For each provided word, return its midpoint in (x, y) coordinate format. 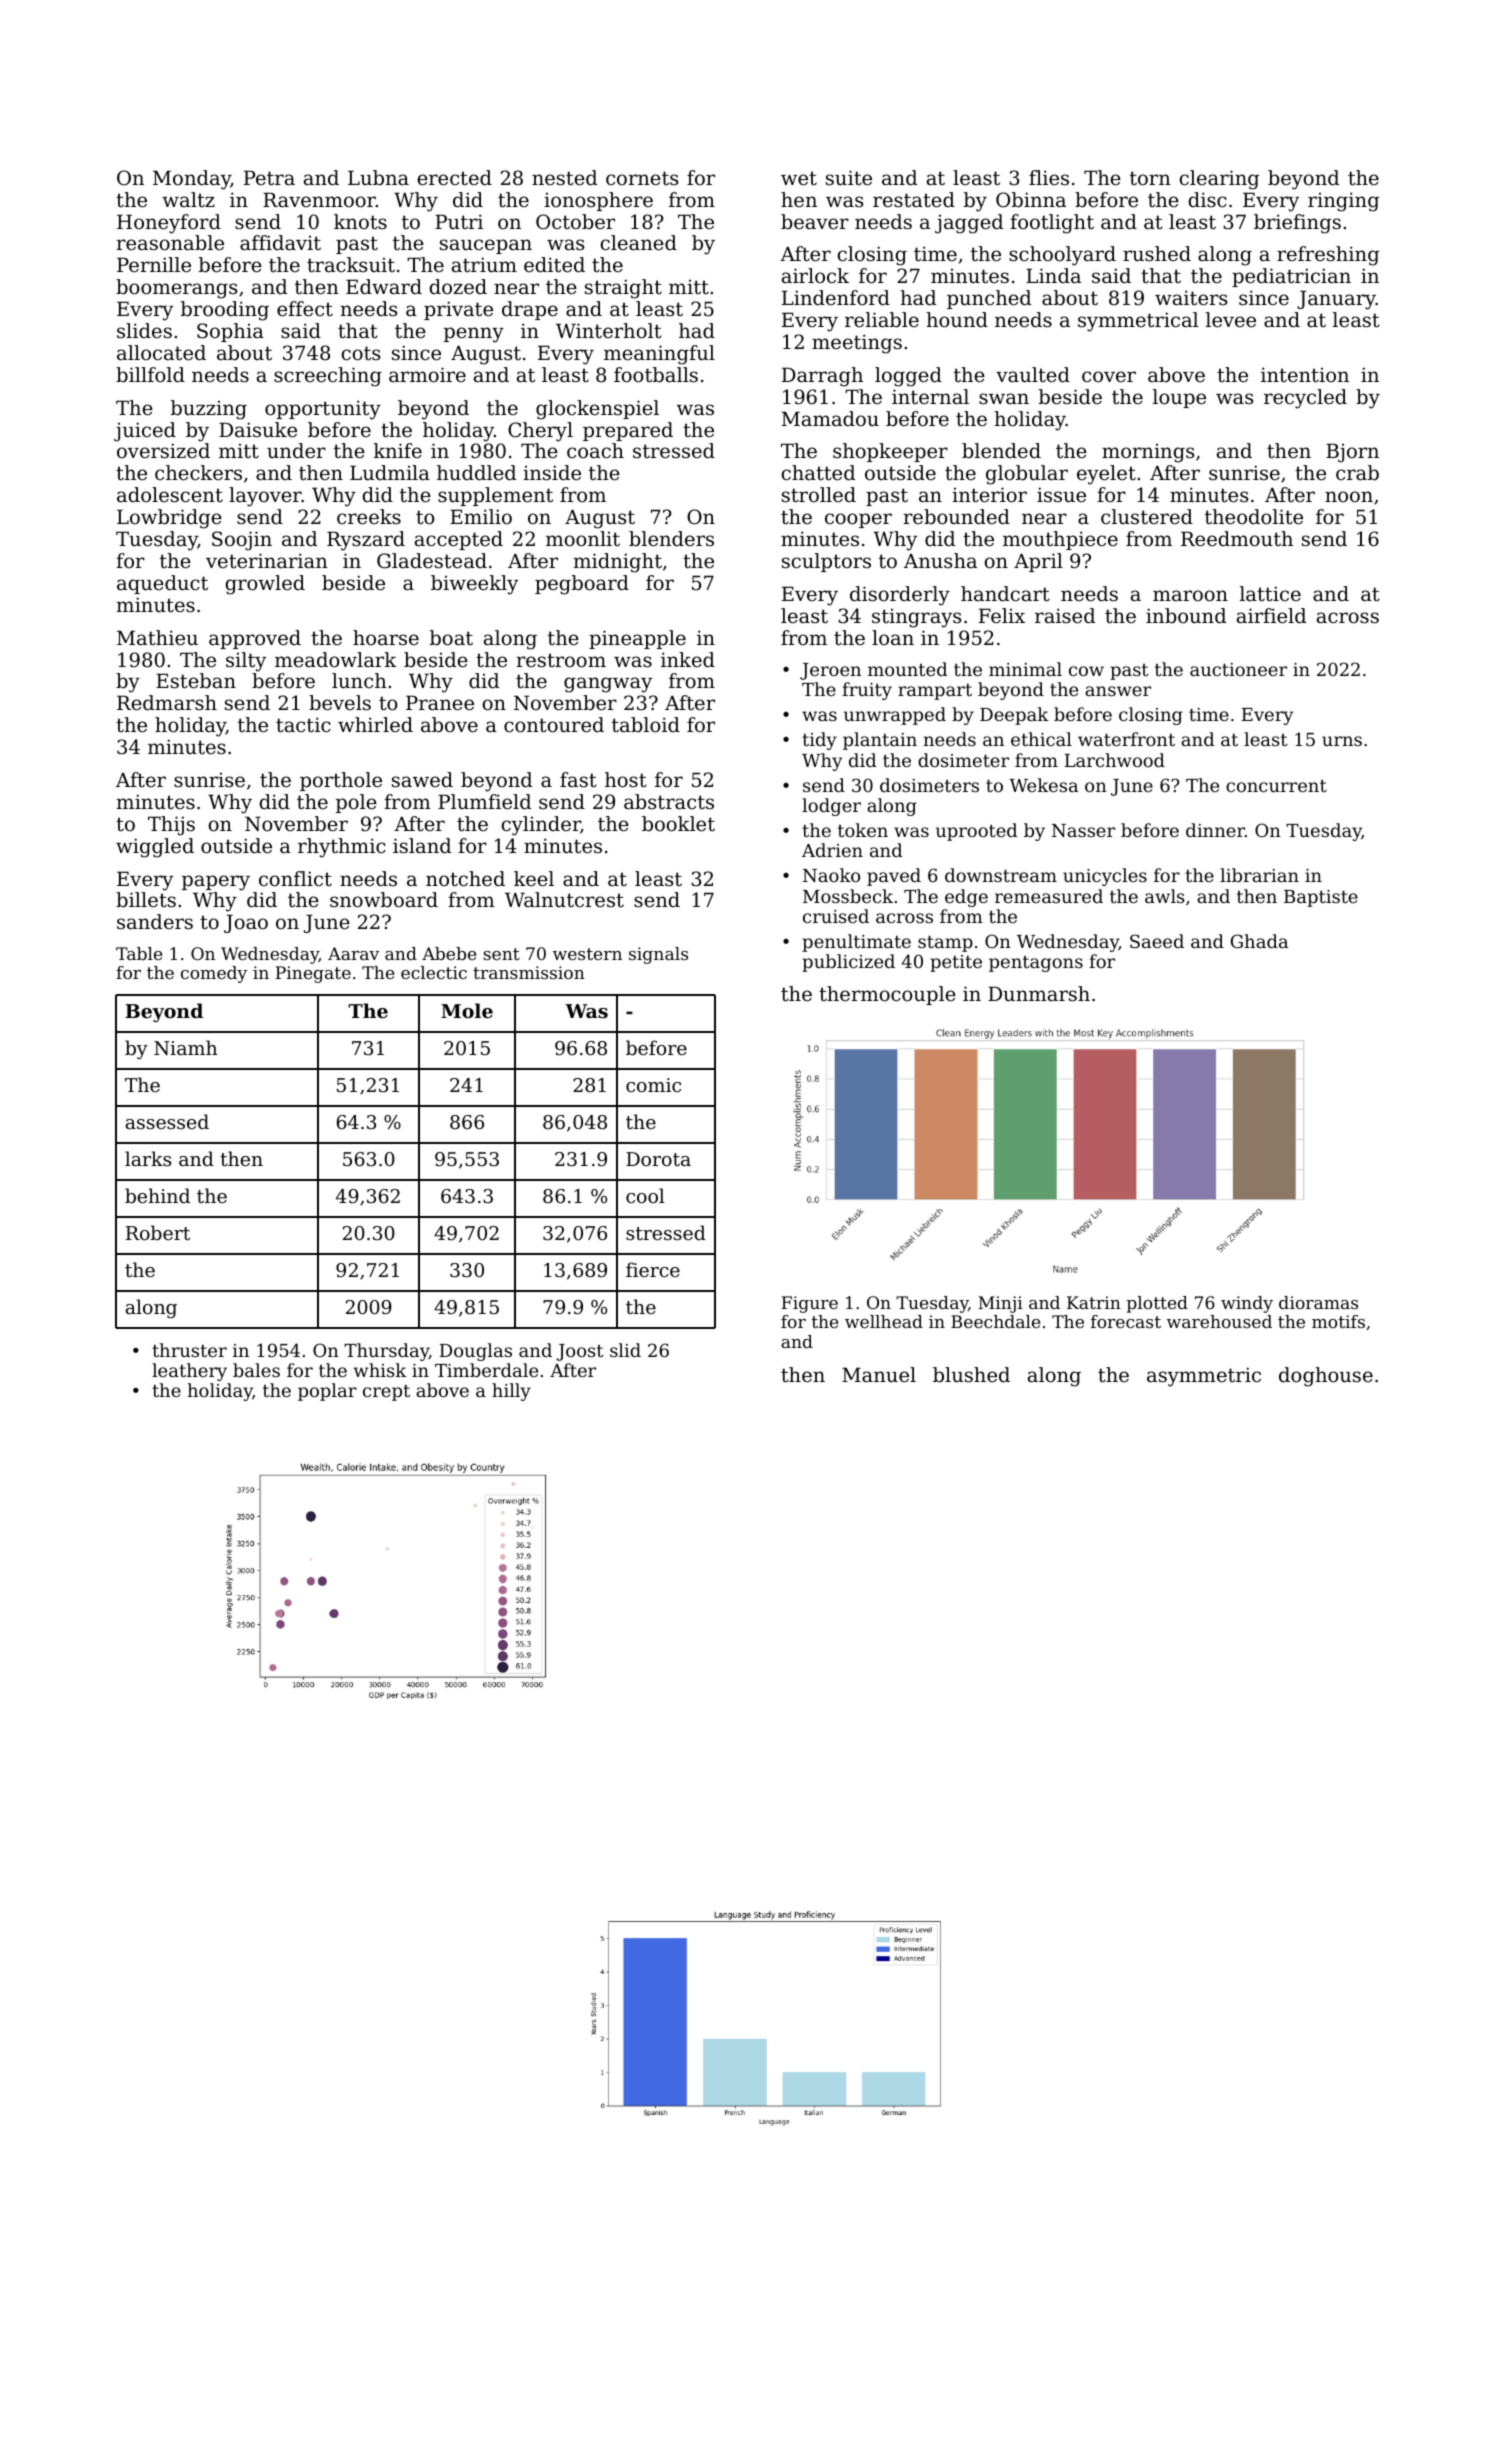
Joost (579, 1352)
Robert (158, 1232)
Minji (1000, 1304)
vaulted (1033, 375)
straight (623, 289)
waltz (188, 199)
